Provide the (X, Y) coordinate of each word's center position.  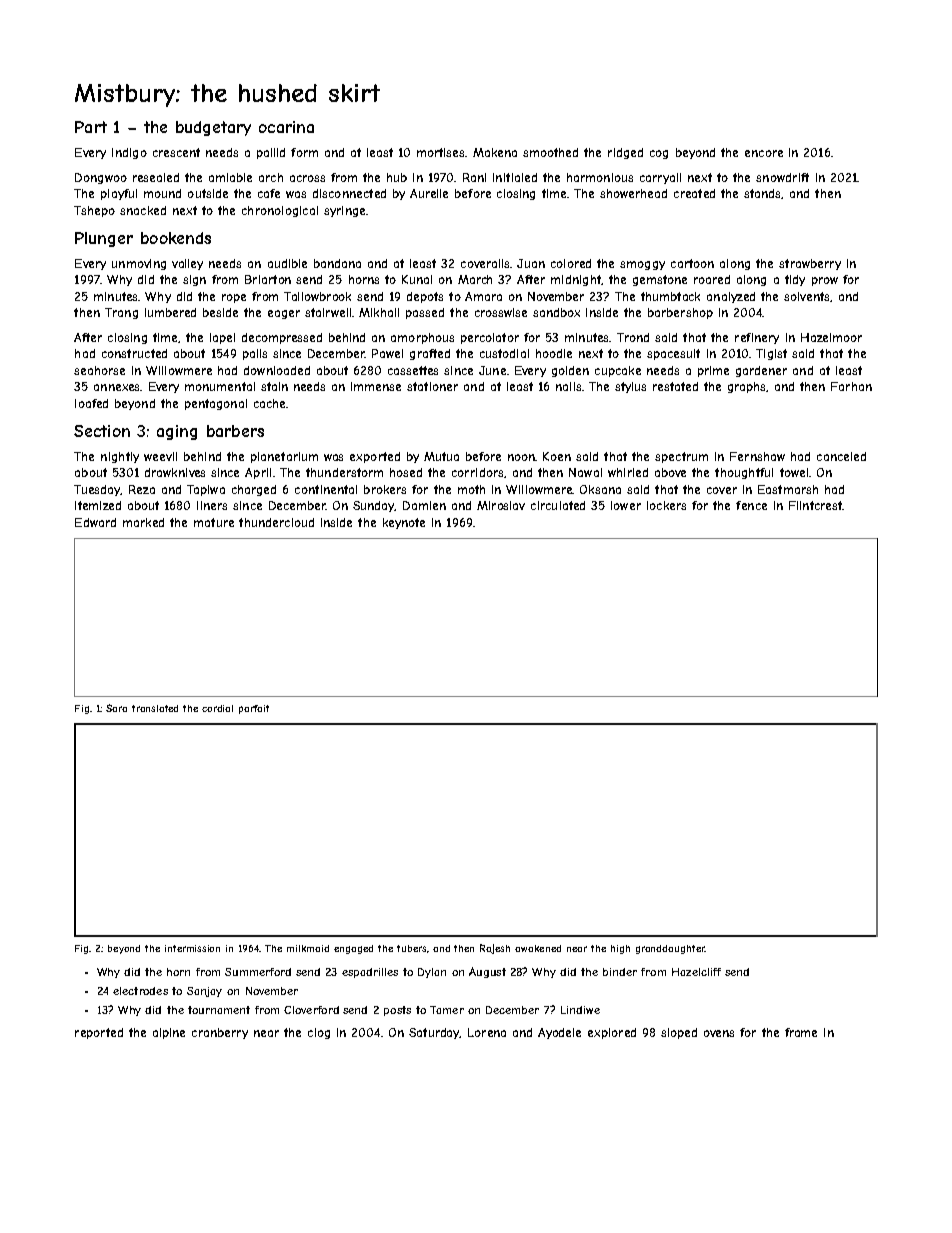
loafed (91, 403)
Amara (483, 296)
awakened (538, 948)
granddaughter (670, 949)
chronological (280, 211)
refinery (757, 338)
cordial (217, 708)
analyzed (731, 297)
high (620, 949)
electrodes (140, 991)
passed (425, 313)
